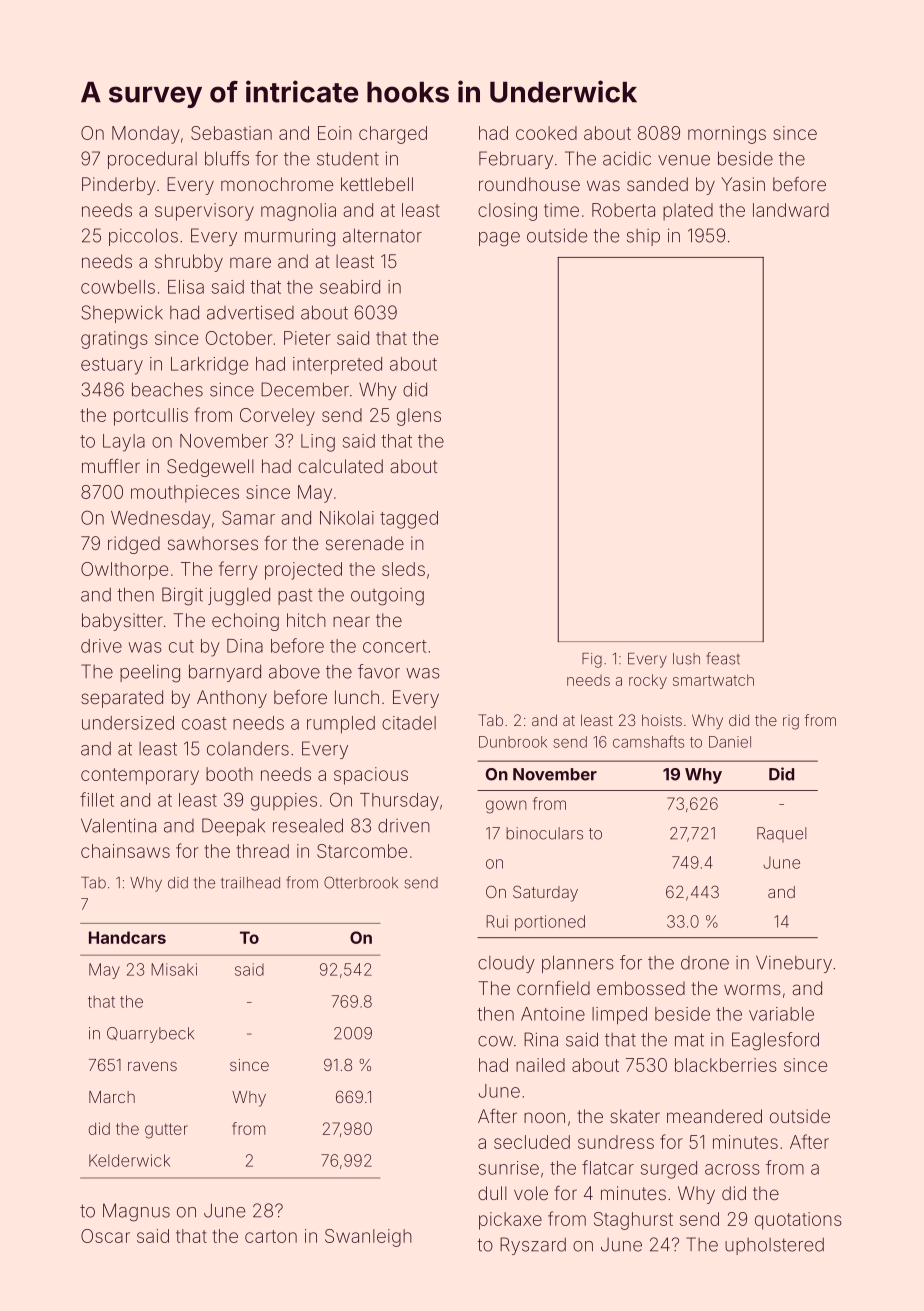 The height and width of the document is (1311, 924). Describe the element at coordinates (150, 1035) in the document. I see `Quarrybeck` at that location.
